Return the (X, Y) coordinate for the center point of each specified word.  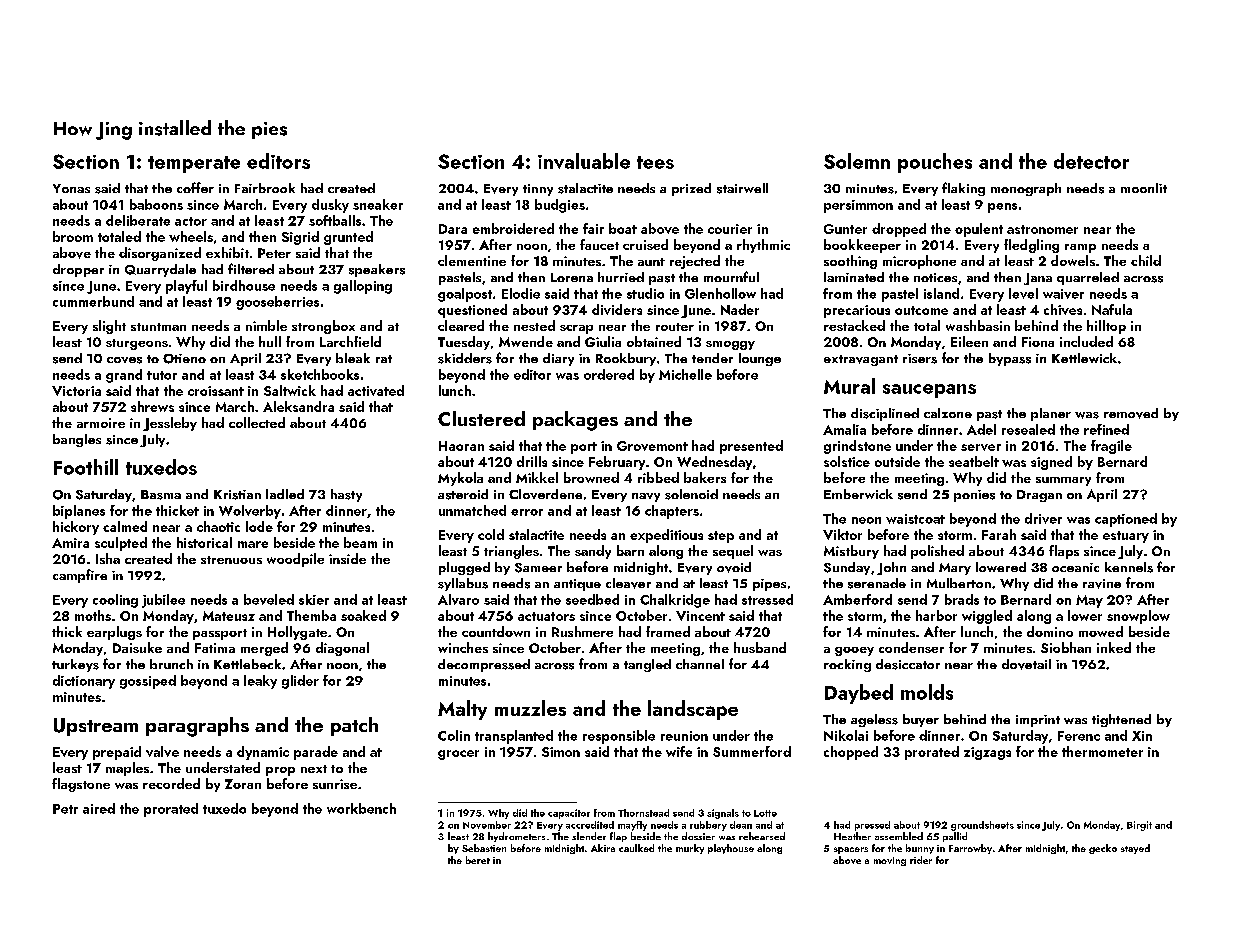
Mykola (460, 479)
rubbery (708, 826)
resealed (1028, 429)
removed (1131, 413)
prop (280, 771)
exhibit (227, 252)
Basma (161, 495)
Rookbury (626, 359)
